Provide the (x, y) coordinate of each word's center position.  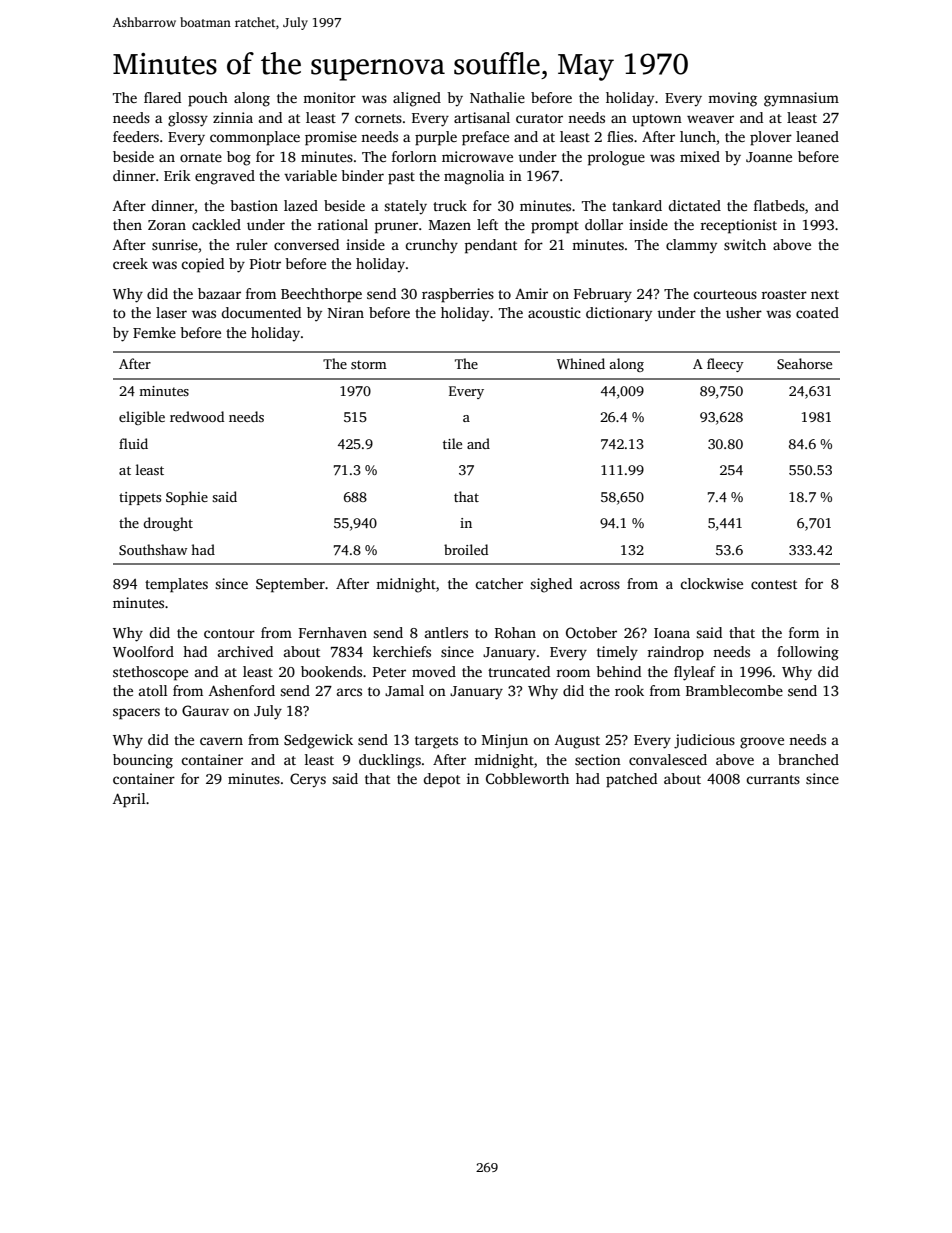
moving (732, 99)
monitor (329, 97)
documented (261, 312)
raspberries (458, 295)
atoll (153, 690)
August (577, 741)
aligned (417, 99)
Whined (581, 363)
